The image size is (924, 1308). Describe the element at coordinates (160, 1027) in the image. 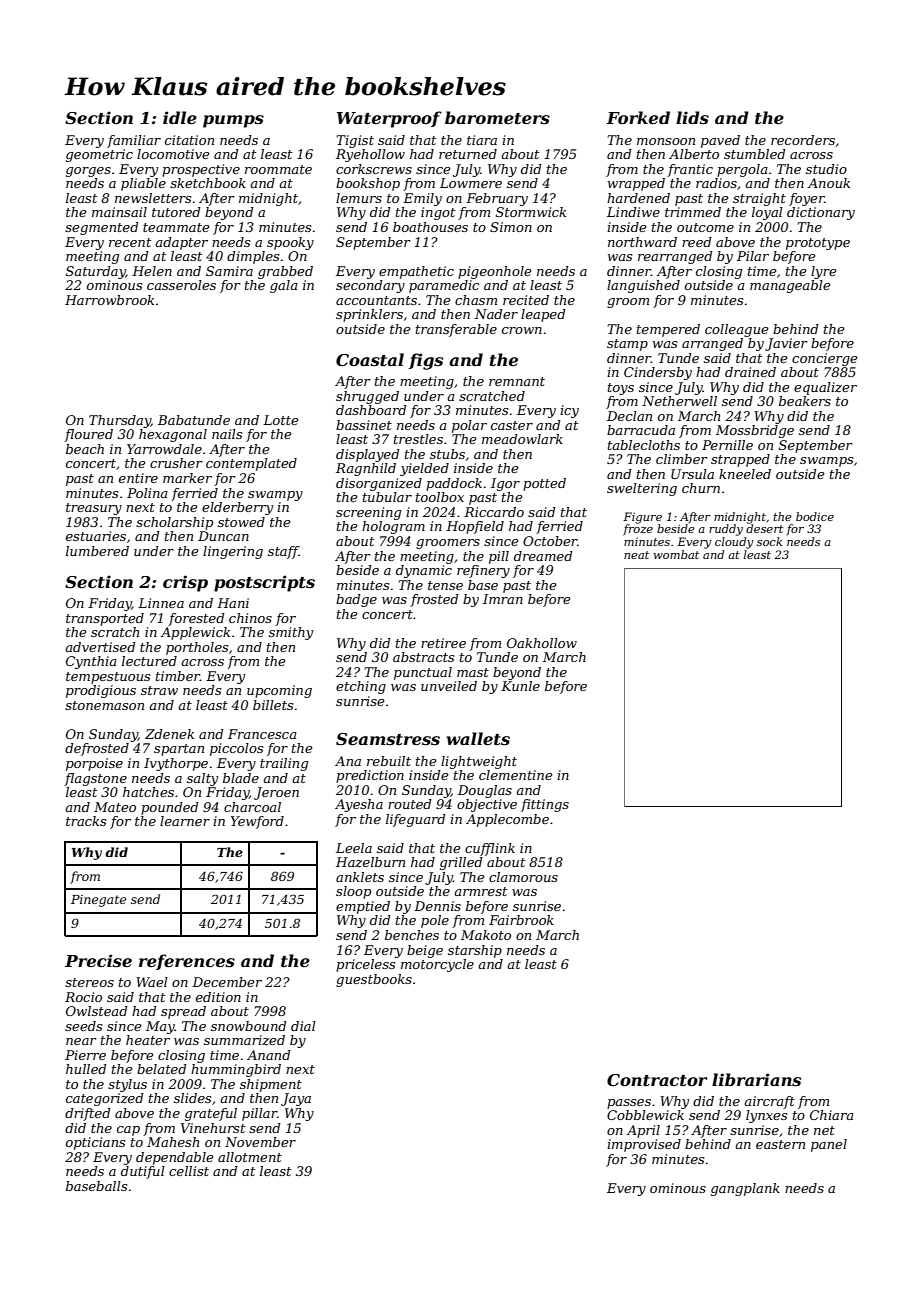

I see `May` at that location.
